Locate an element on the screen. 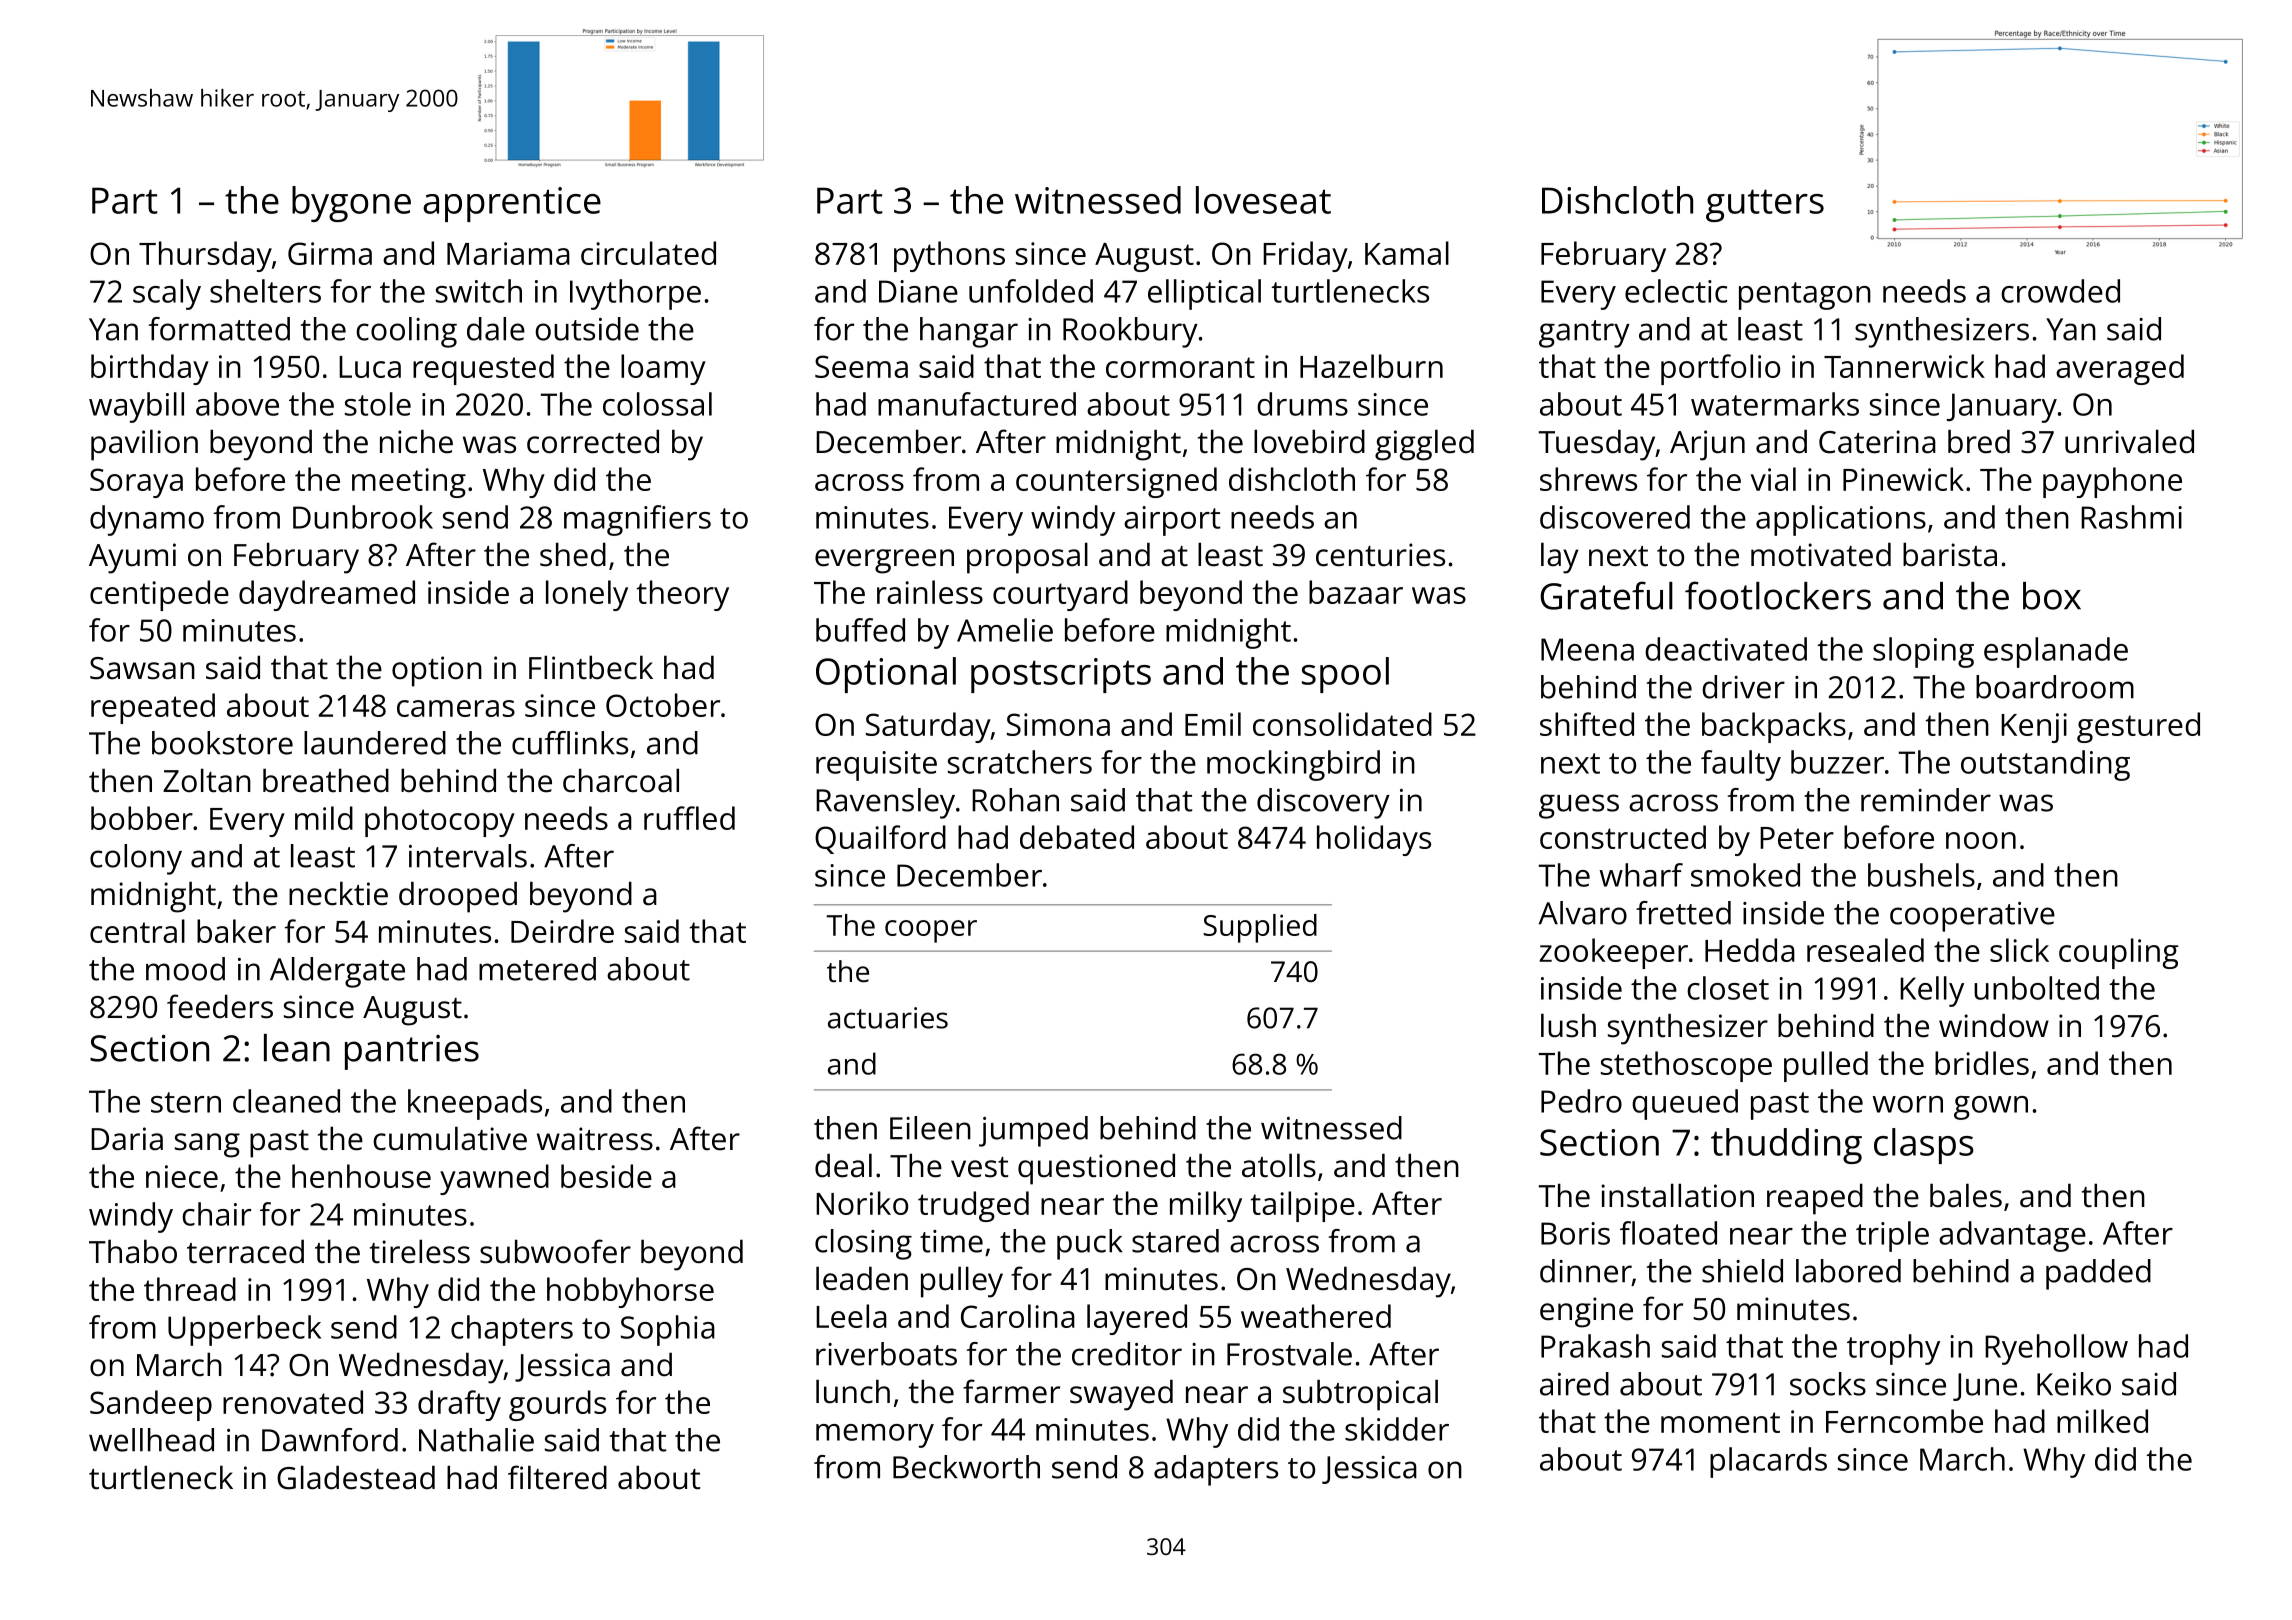 The height and width of the screenshot is (1620, 2292). above is located at coordinates (237, 404).
